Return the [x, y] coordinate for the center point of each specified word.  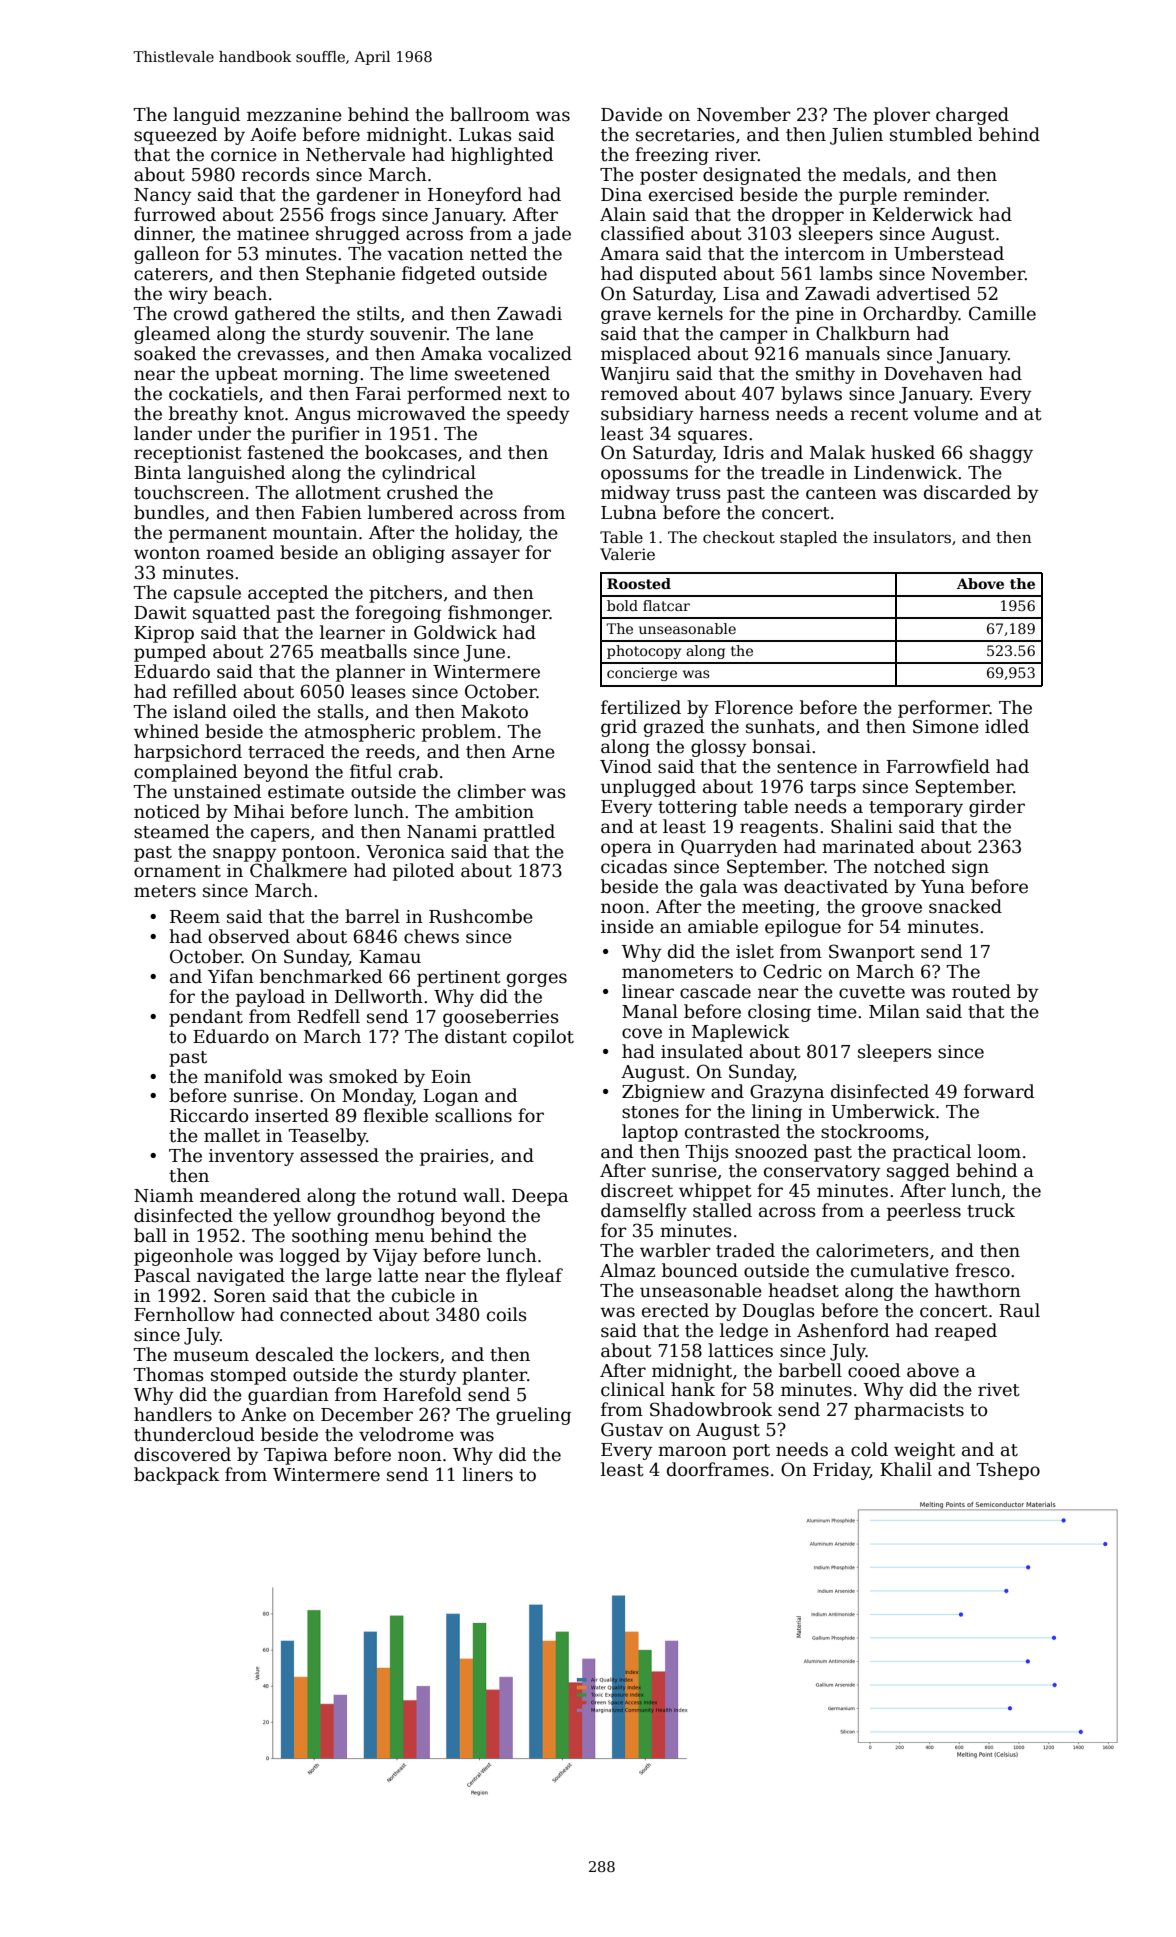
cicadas [634, 866]
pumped [170, 653]
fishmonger [499, 614]
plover [901, 116]
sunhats [780, 726]
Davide [631, 114]
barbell [810, 1370]
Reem [195, 917]
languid [206, 116]
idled [1007, 726]
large [349, 1277]
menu [399, 1237]
